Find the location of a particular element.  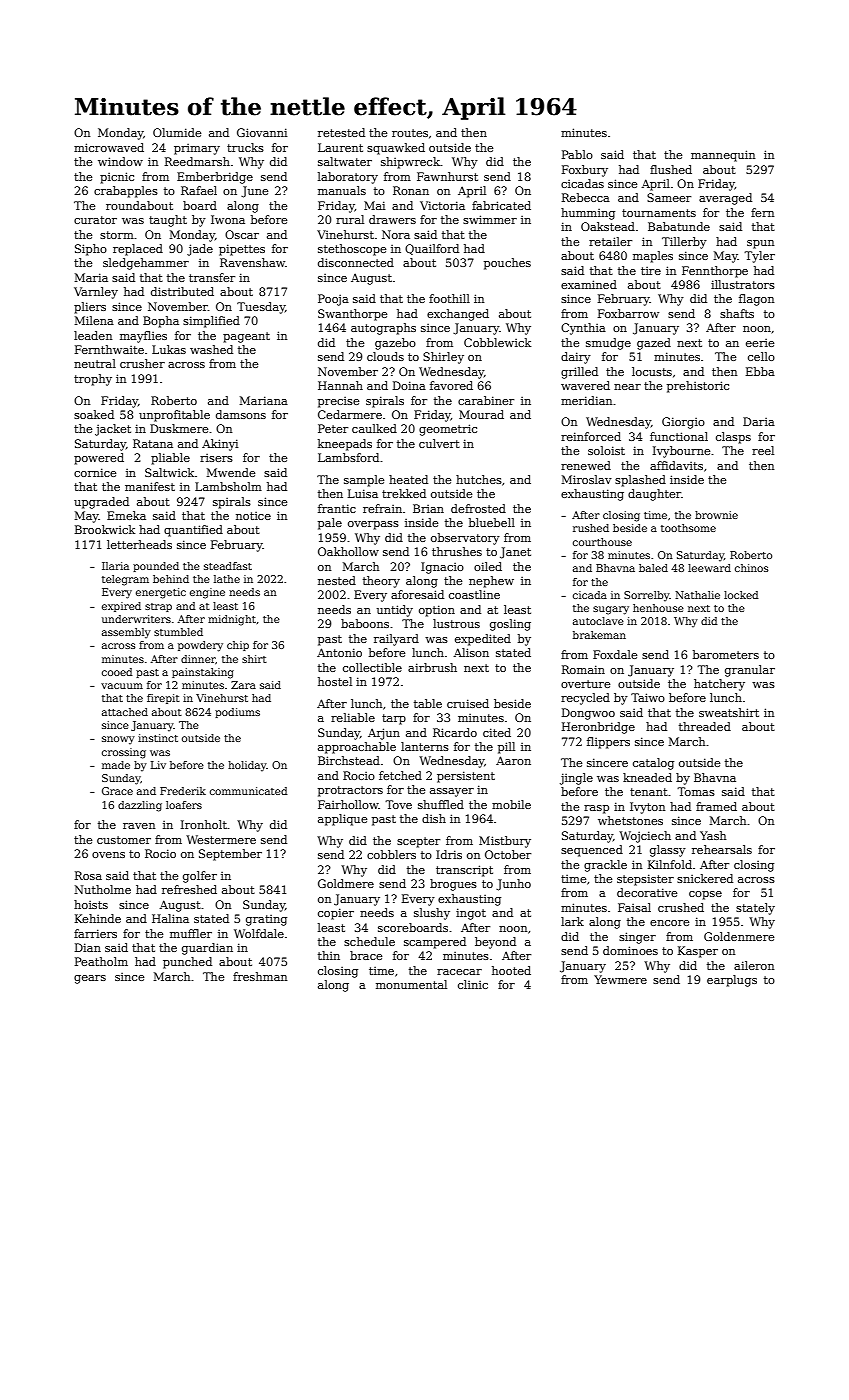

Reedmarsh is located at coordinates (197, 161).
